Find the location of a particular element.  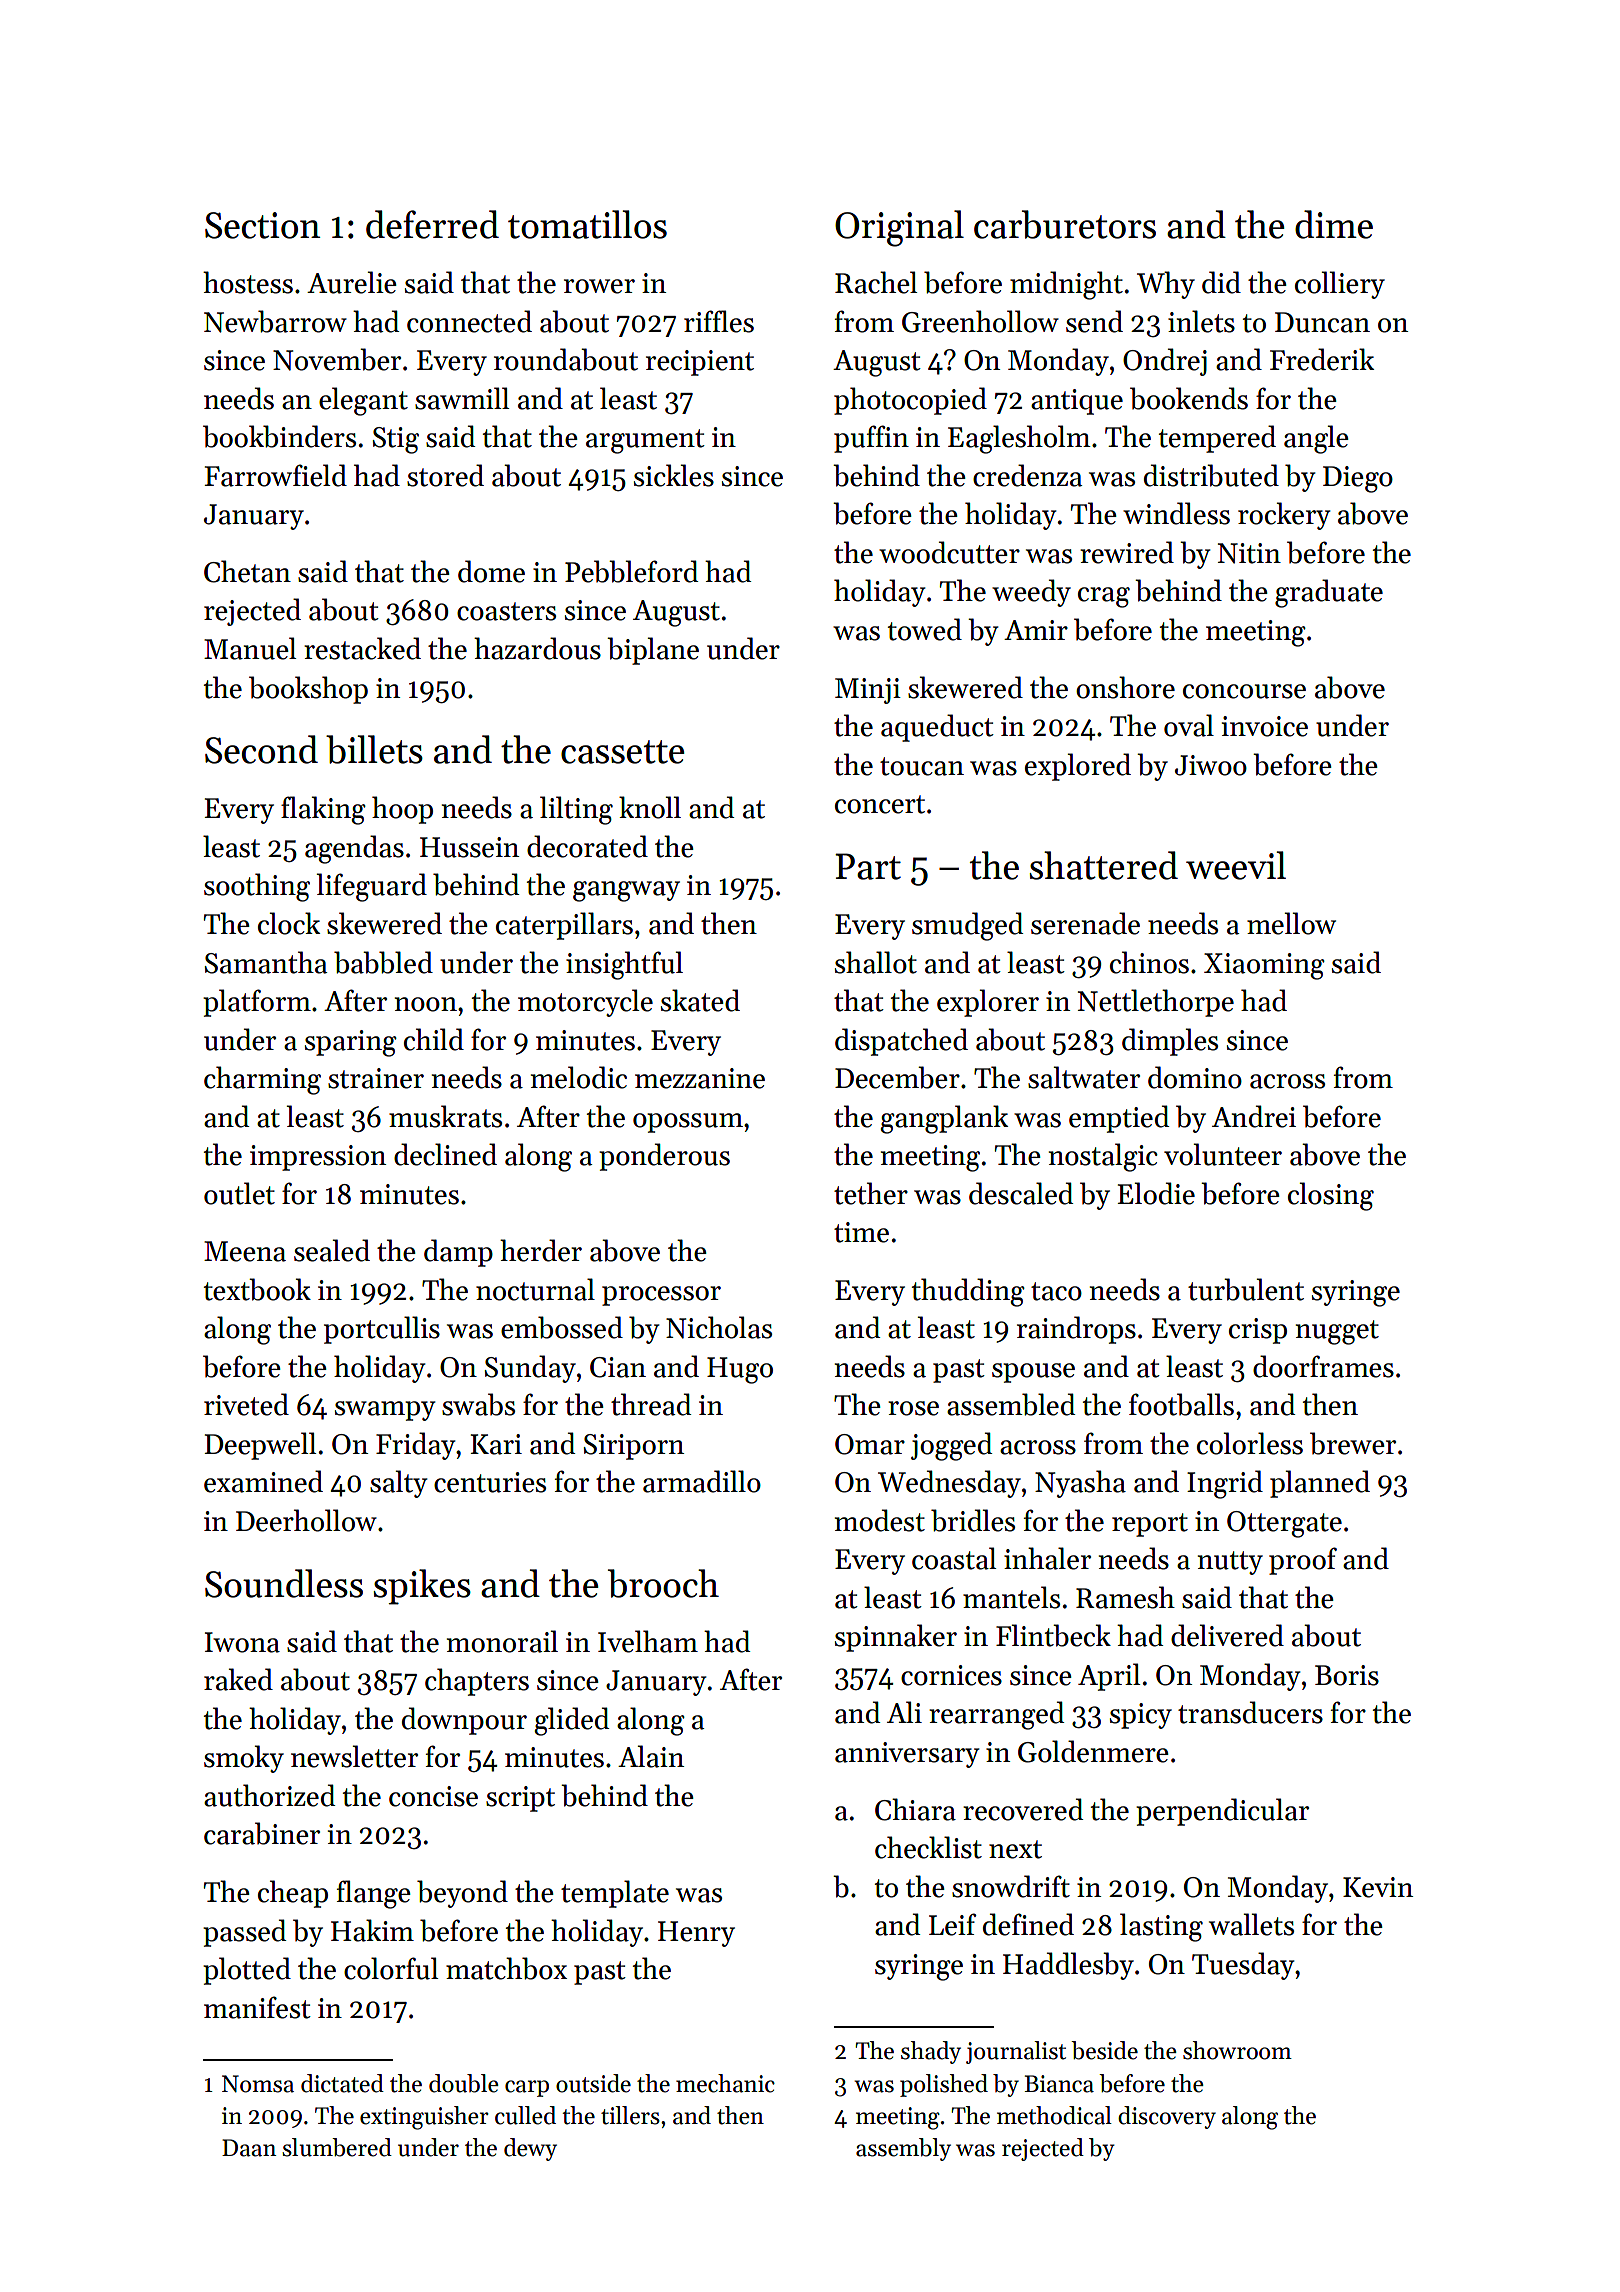

dime is located at coordinates (1334, 224).
